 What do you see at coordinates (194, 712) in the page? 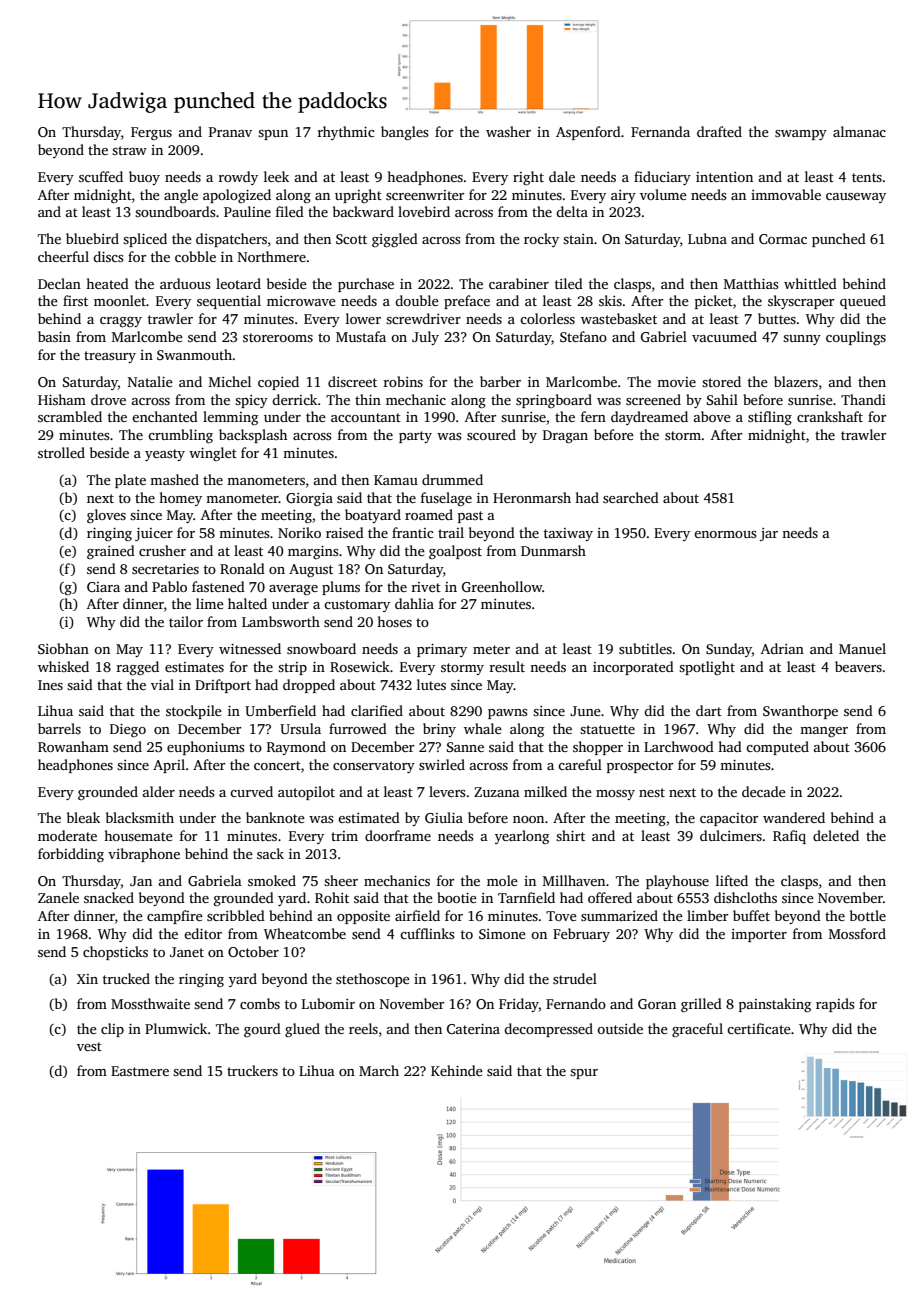
I see `stockpile` at bounding box center [194, 712].
